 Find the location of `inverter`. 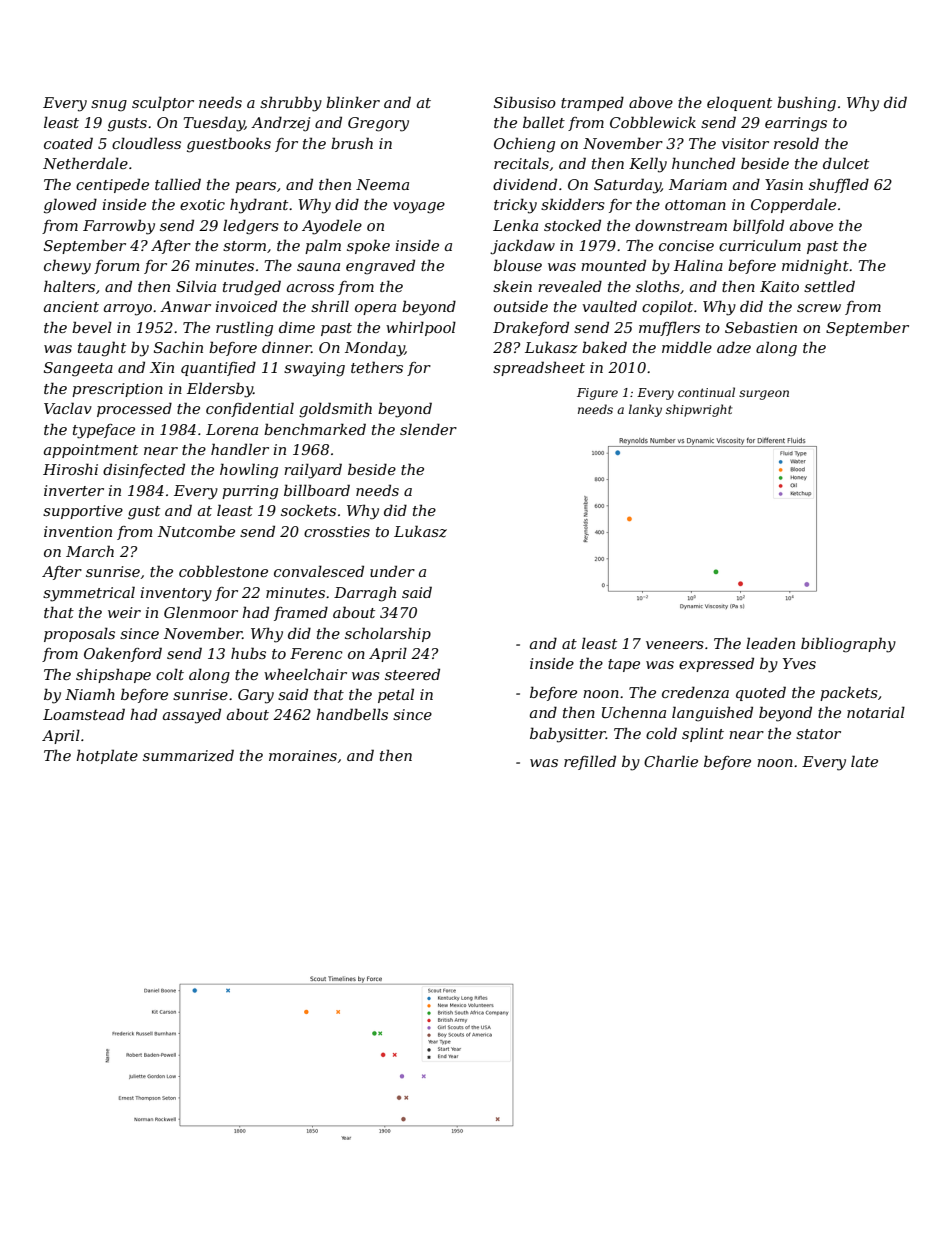

inverter is located at coordinates (74, 490).
